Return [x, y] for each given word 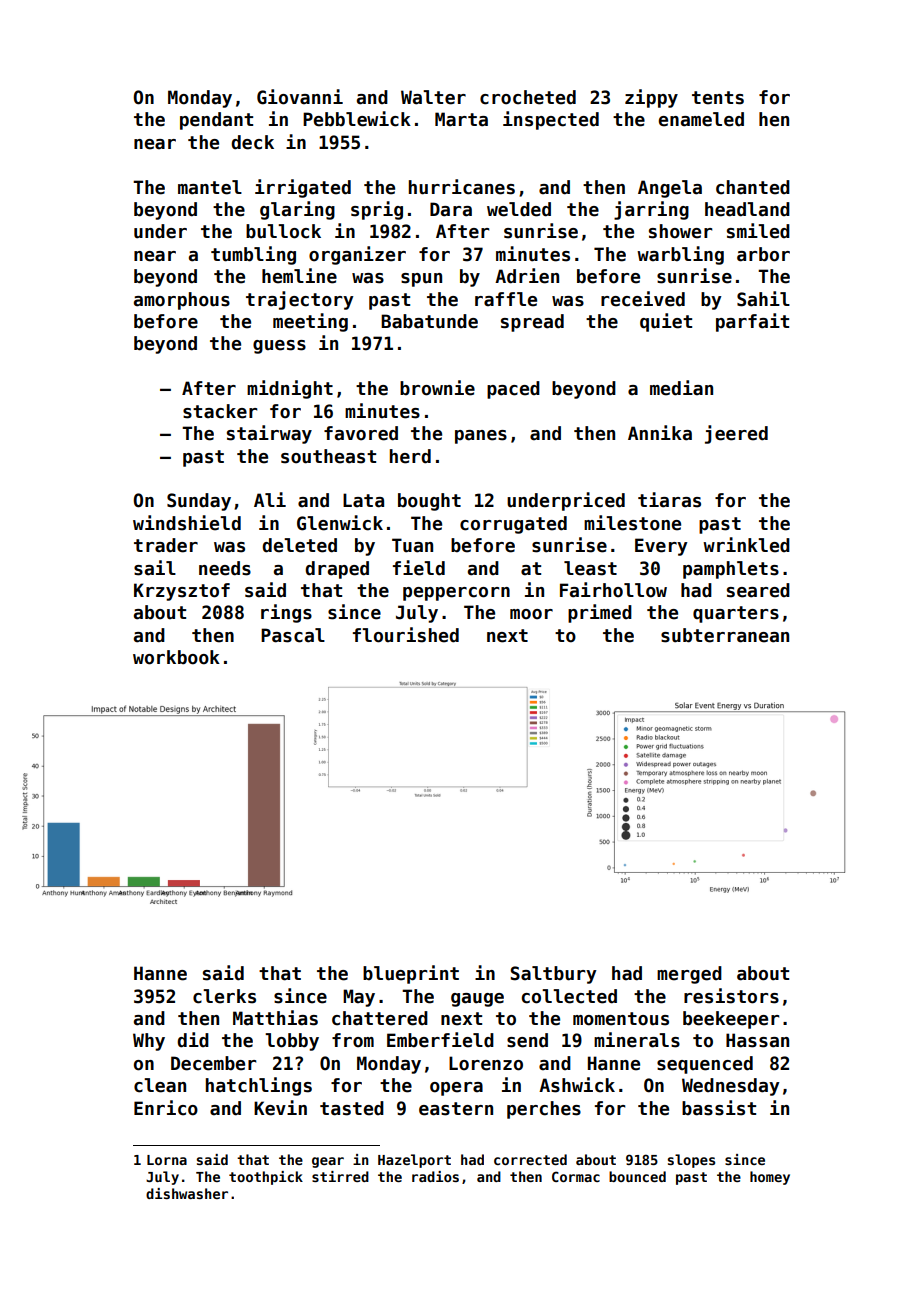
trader [166, 545]
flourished [406, 635]
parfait [752, 322]
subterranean [725, 635]
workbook [176, 657]
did [193, 1040]
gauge [477, 1000]
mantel [210, 187]
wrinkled [746, 545]
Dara [451, 209]
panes [481, 437]
